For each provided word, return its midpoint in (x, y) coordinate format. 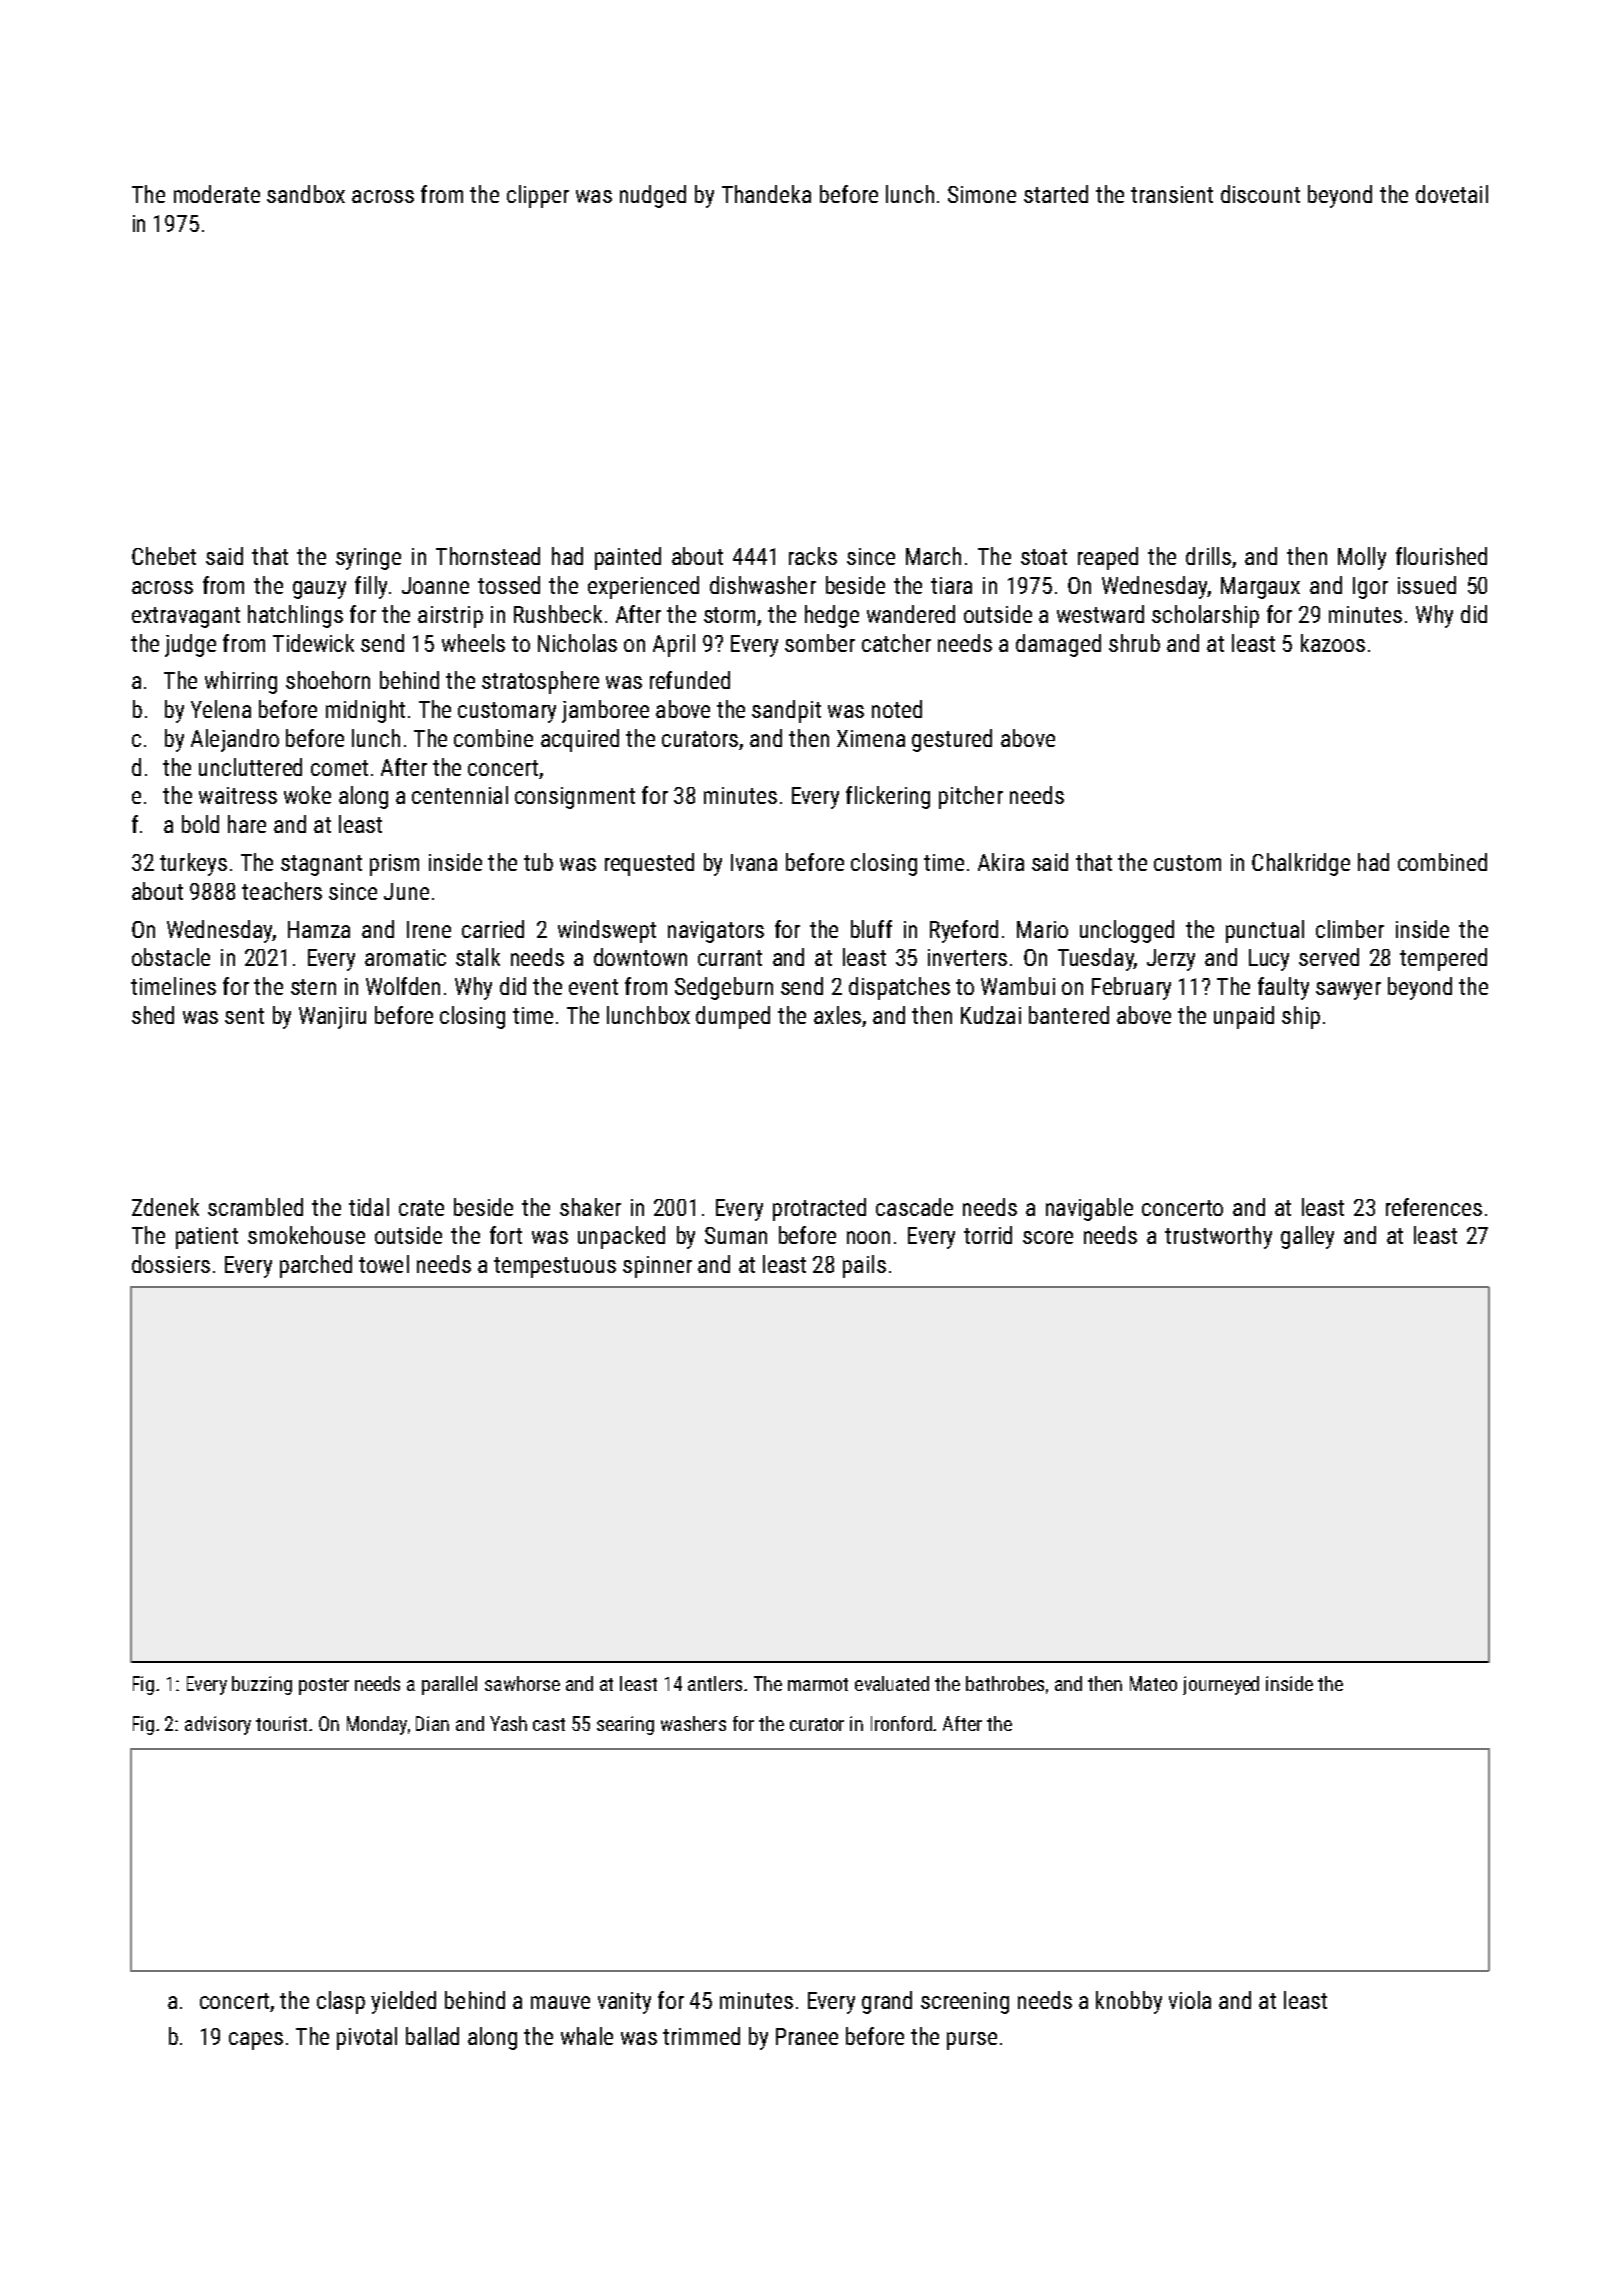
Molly (1362, 558)
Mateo (1153, 1683)
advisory (218, 1725)
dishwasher (763, 585)
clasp (341, 2002)
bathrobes (1005, 1683)
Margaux (1260, 588)
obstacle (171, 957)
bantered (1069, 1015)
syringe (368, 559)
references (1434, 1207)
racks (813, 556)
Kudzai (991, 1015)
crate (421, 1208)
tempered (1443, 959)
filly (371, 587)
